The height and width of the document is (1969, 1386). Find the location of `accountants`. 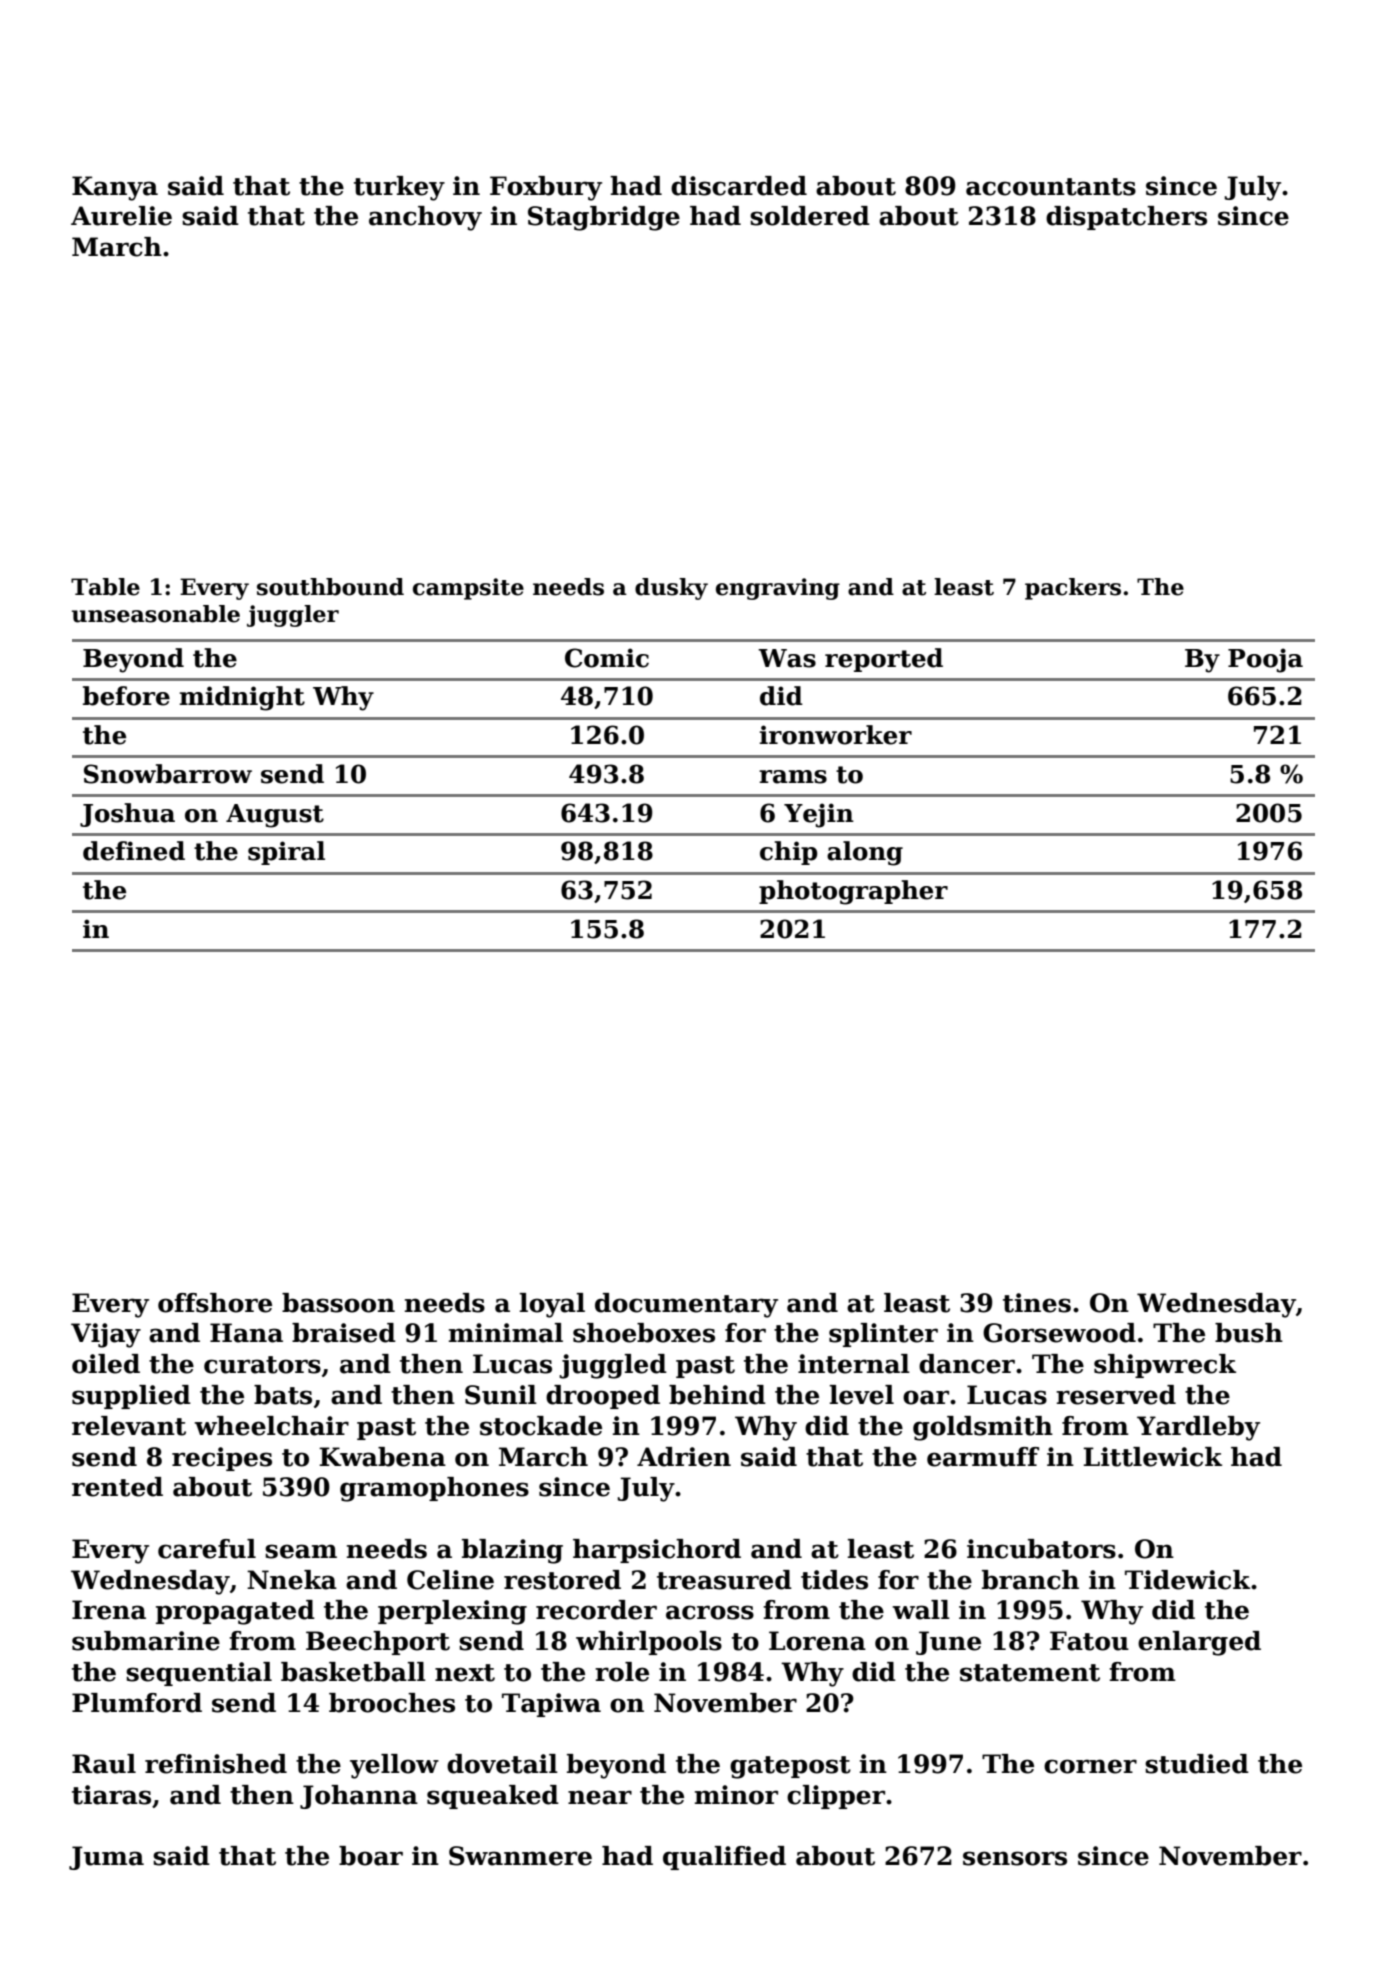

accountants is located at coordinates (1051, 187).
